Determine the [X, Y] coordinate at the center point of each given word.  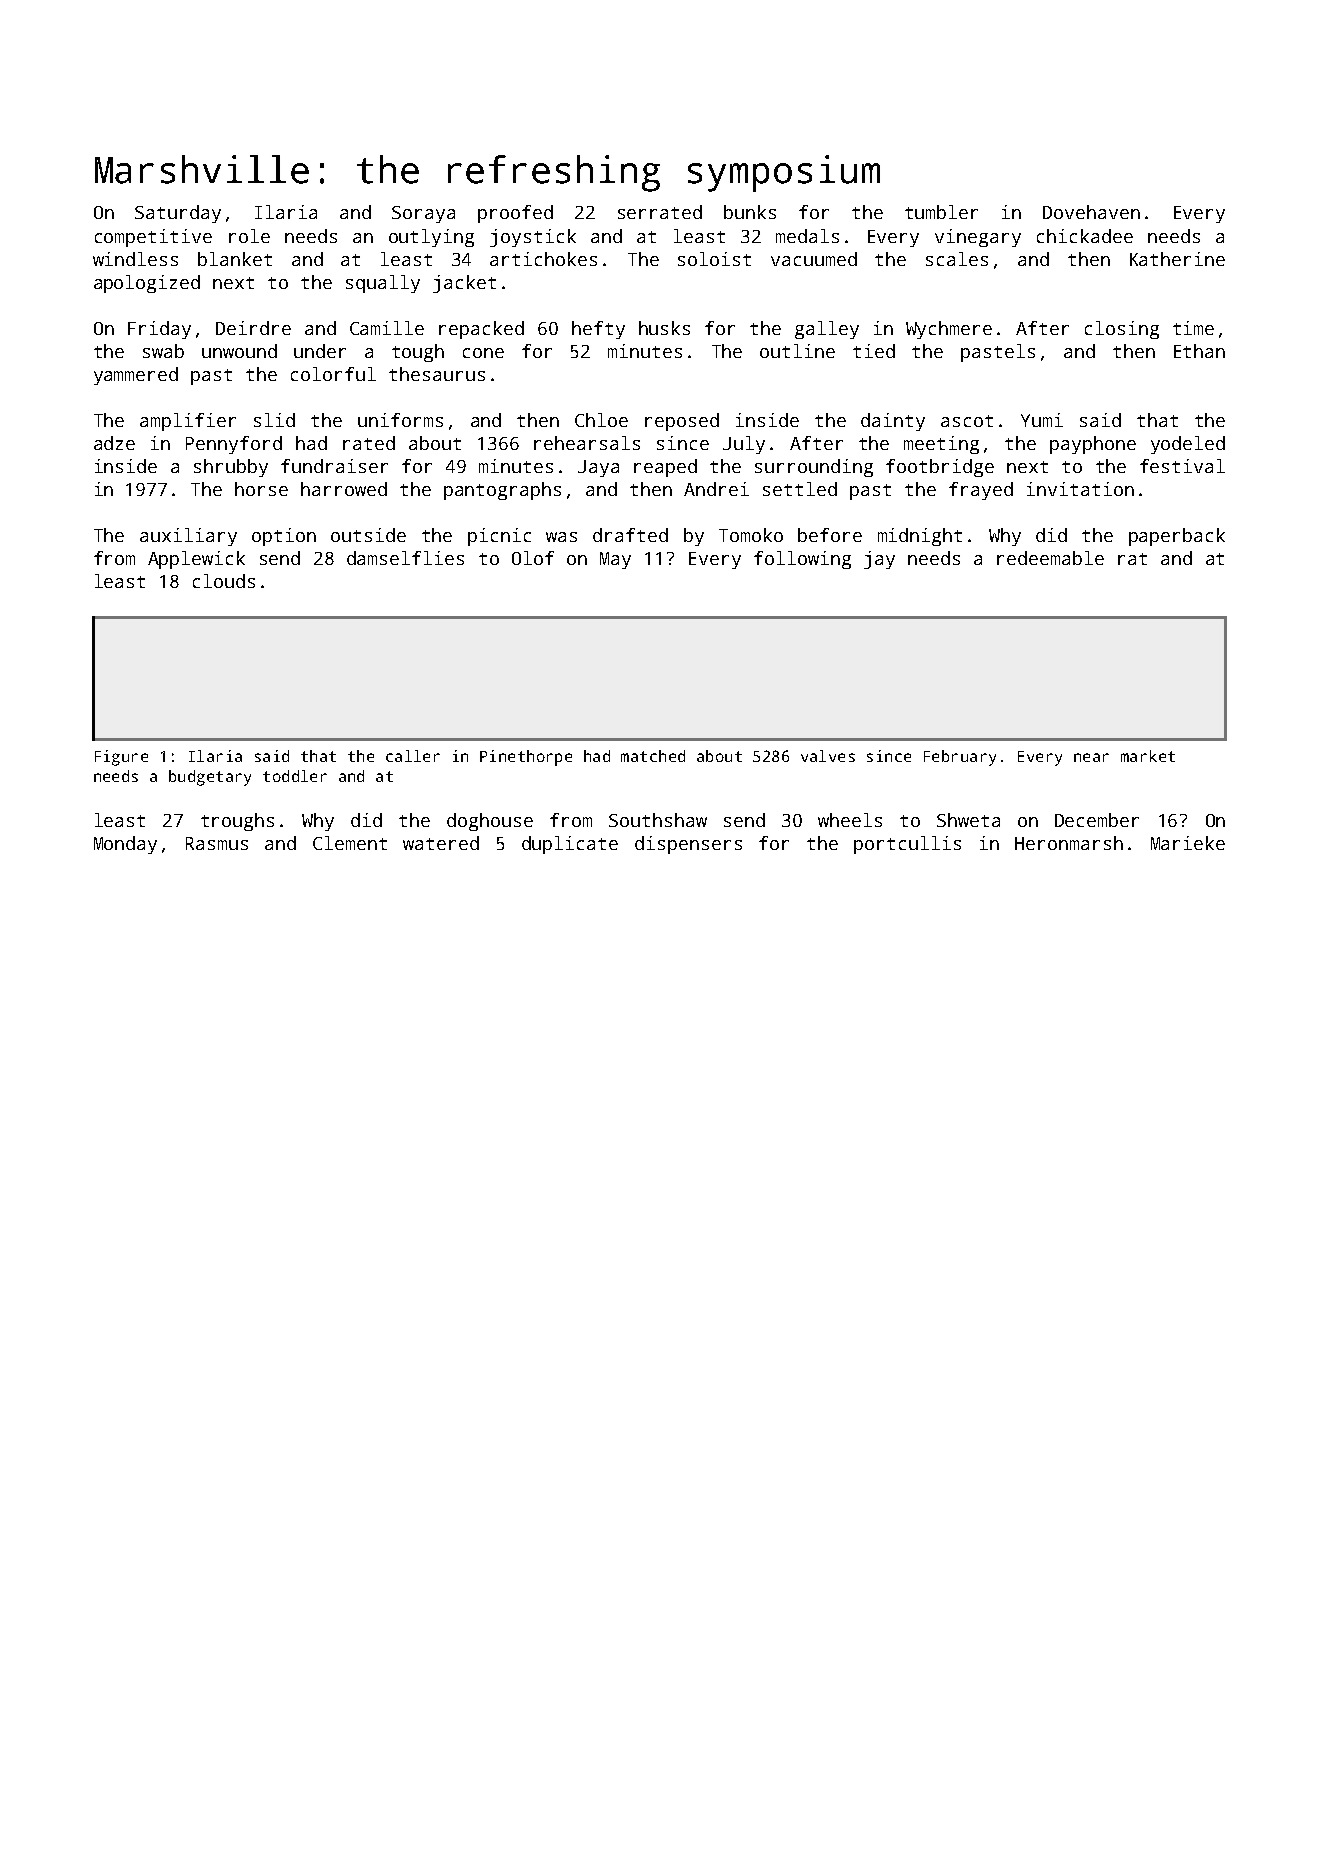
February [960, 758]
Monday [125, 845]
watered [441, 843]
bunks [750, 212]
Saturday [178, 214]
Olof [533, 558]
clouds [224, 581]
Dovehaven [1091, 212]
